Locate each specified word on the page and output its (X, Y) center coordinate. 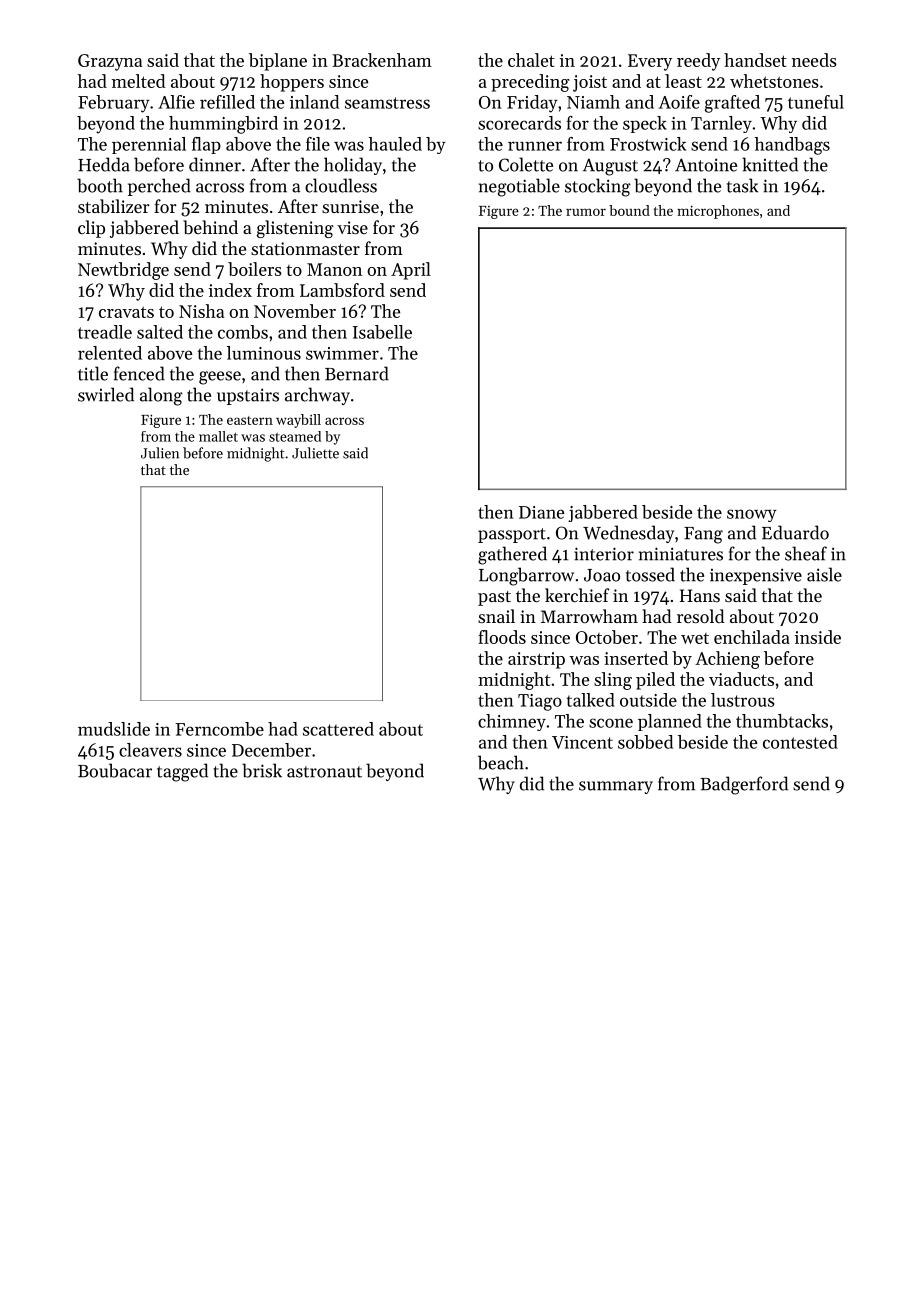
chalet (531, 60)
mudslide (114, 729)
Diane (541, 512)
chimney (512, 722)
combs (243, 332)
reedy (698, 62)
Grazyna (110, 62)
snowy (752, 515)
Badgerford (744, 785)
